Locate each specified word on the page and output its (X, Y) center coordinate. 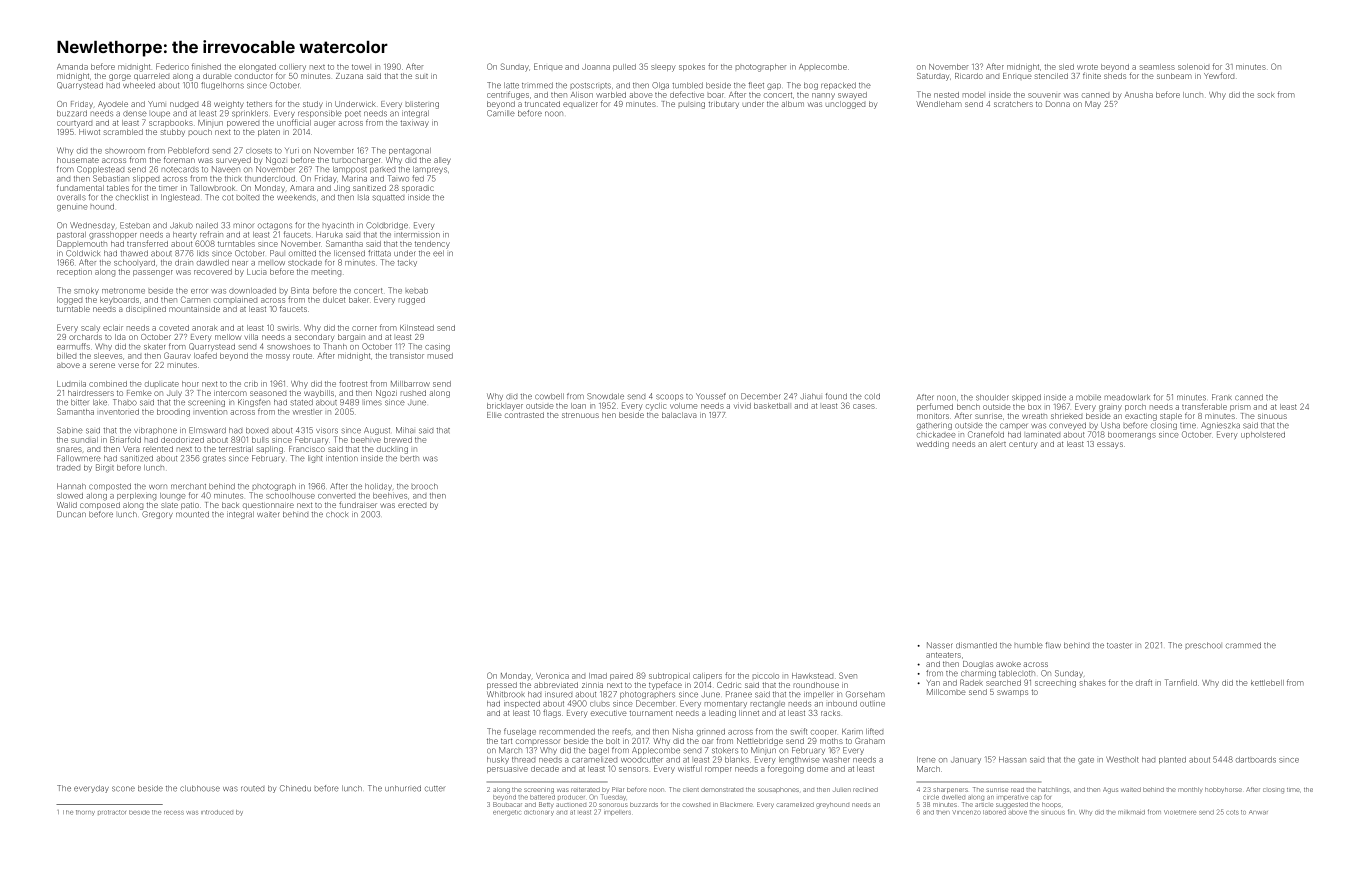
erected (412, 505)
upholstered (1263, 435)
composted (110, 487)
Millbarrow (410, 384)
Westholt (1122, 759)
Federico (172, 66)
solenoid (1193, 67)
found (836, 396)
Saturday (933, 77)
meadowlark (1127, 397)
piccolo (766, 676)
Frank (1222, 397)
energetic (507, 813)
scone (123, 789)
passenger (153, 273)
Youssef (711, 396)
